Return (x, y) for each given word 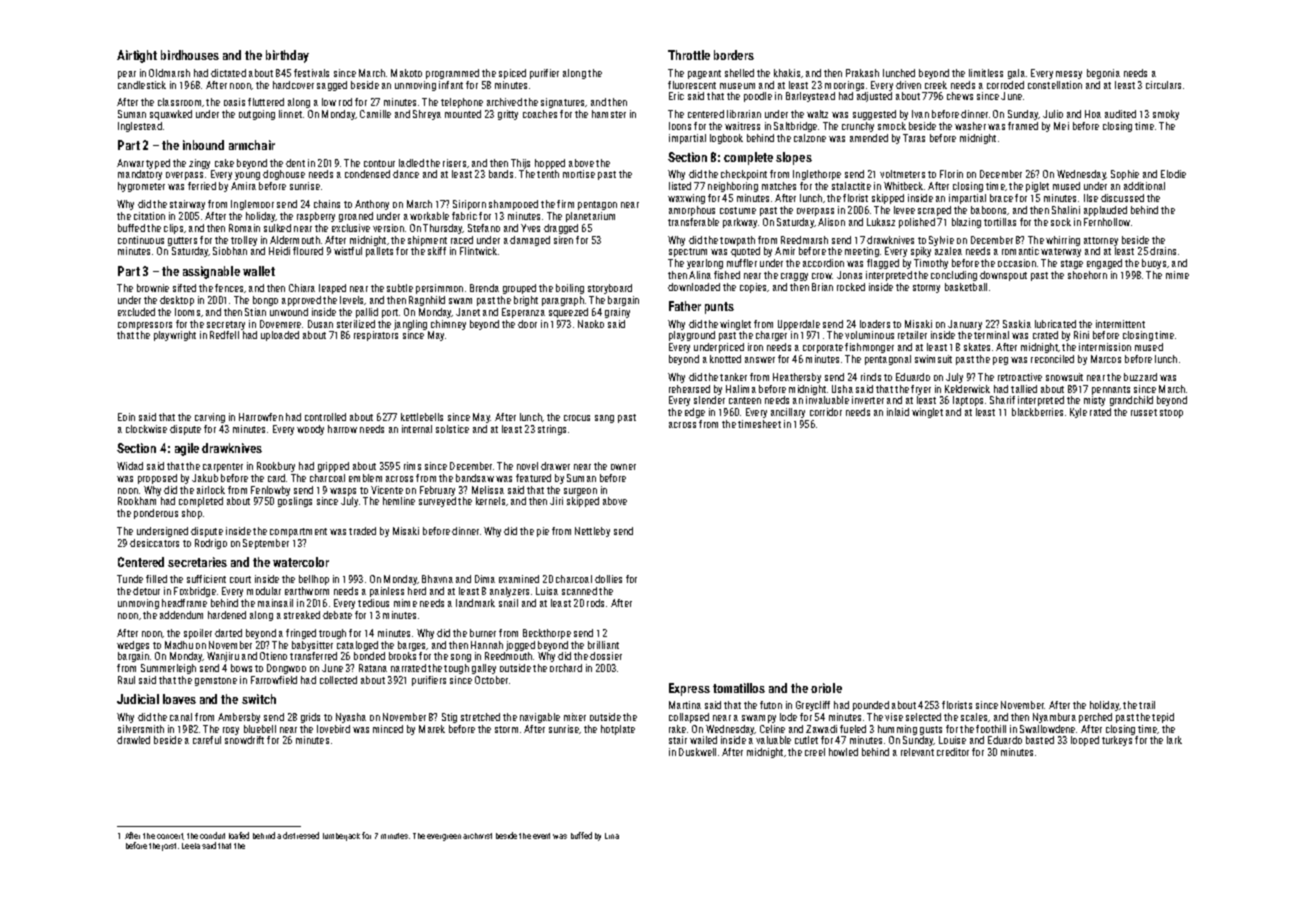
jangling (410, 325)
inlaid (898, 412)
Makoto (406, 73)
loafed (239, 835)
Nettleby (592, 532)
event (541, 836)
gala (1016, 74)
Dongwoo (286, 669)
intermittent (1120, 324)
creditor (953, 752)
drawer (555, 466)
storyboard (610, 289)
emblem (365, 478)
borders (734, 55)
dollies (608, 579)
